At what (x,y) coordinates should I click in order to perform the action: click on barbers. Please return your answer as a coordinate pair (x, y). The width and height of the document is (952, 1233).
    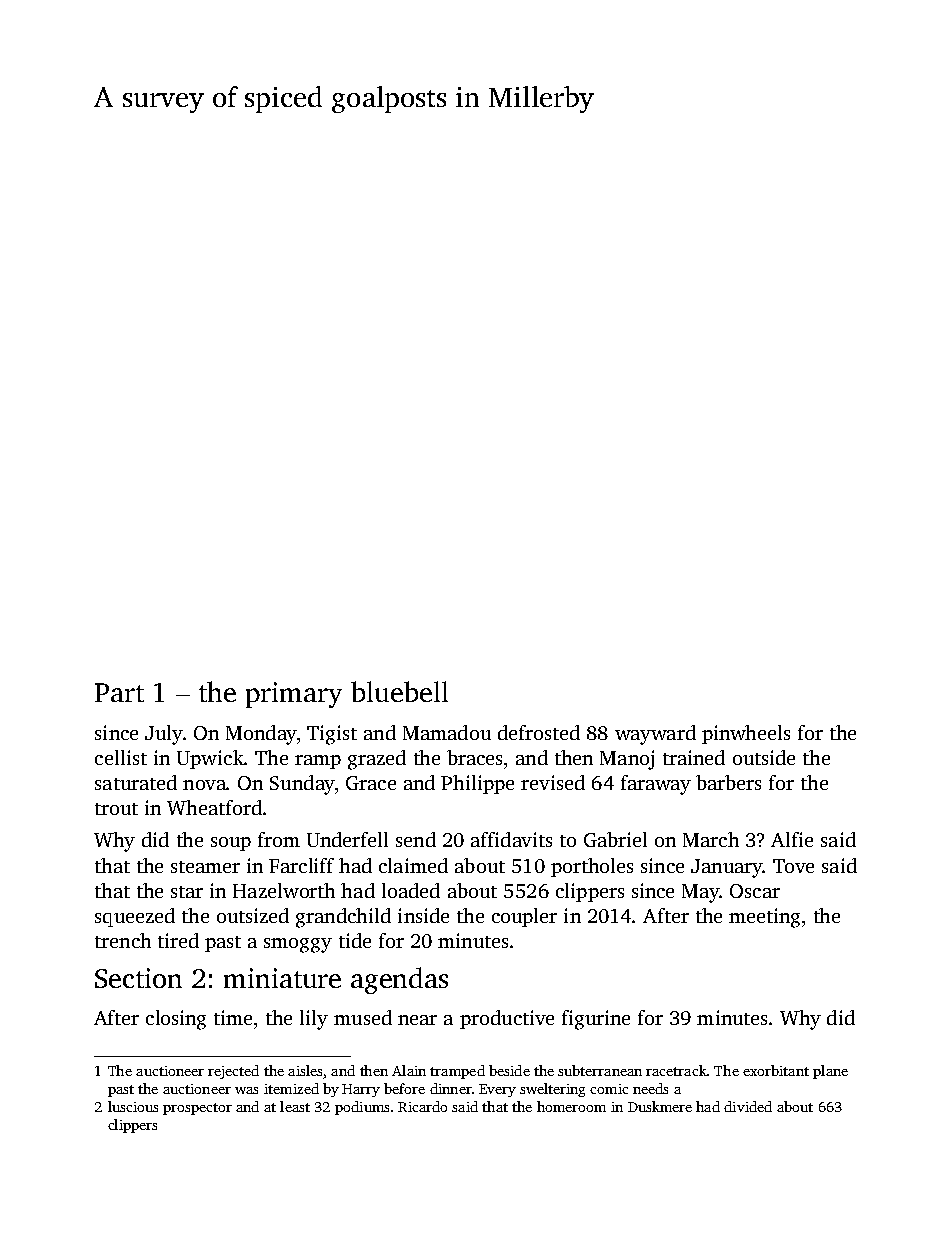
    Looking at the image, I should click on (728, 782).
